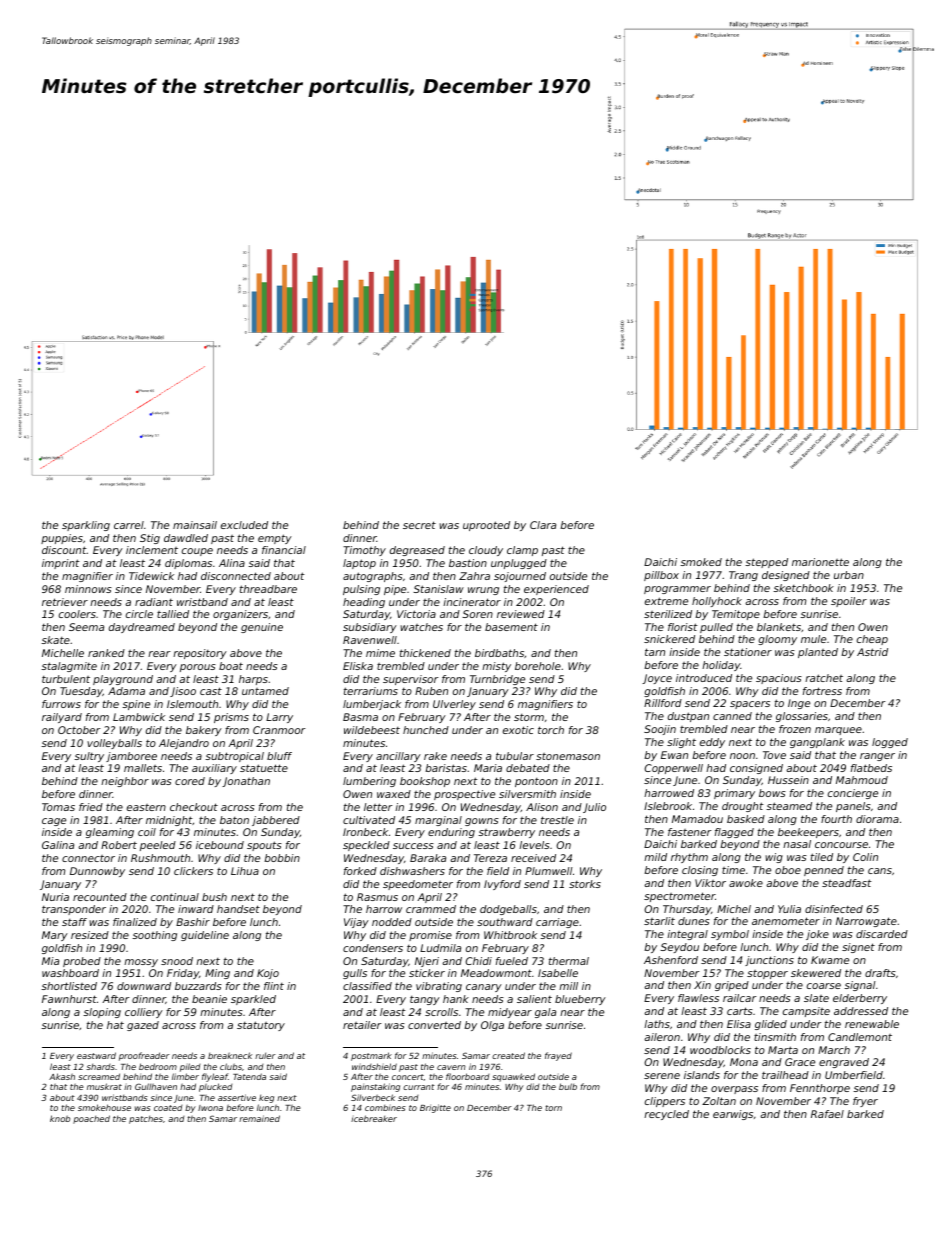 The width and height of the document is (952, 1233). Describe the element at coordinates (147, 832) in the document. I see `coil` at that location.
